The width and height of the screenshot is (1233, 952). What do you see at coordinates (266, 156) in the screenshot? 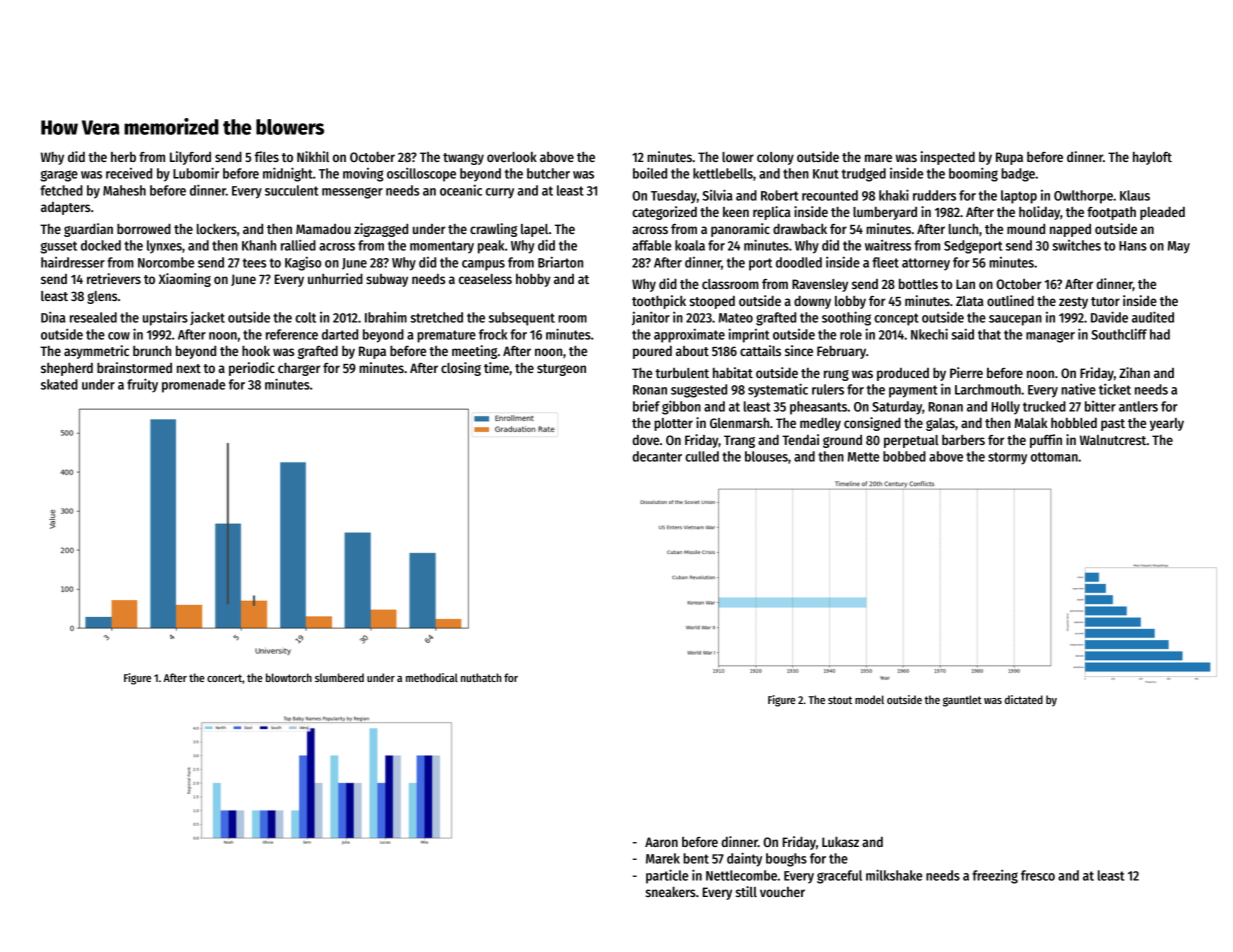
I see `files` at bounding box center [266, 156].
